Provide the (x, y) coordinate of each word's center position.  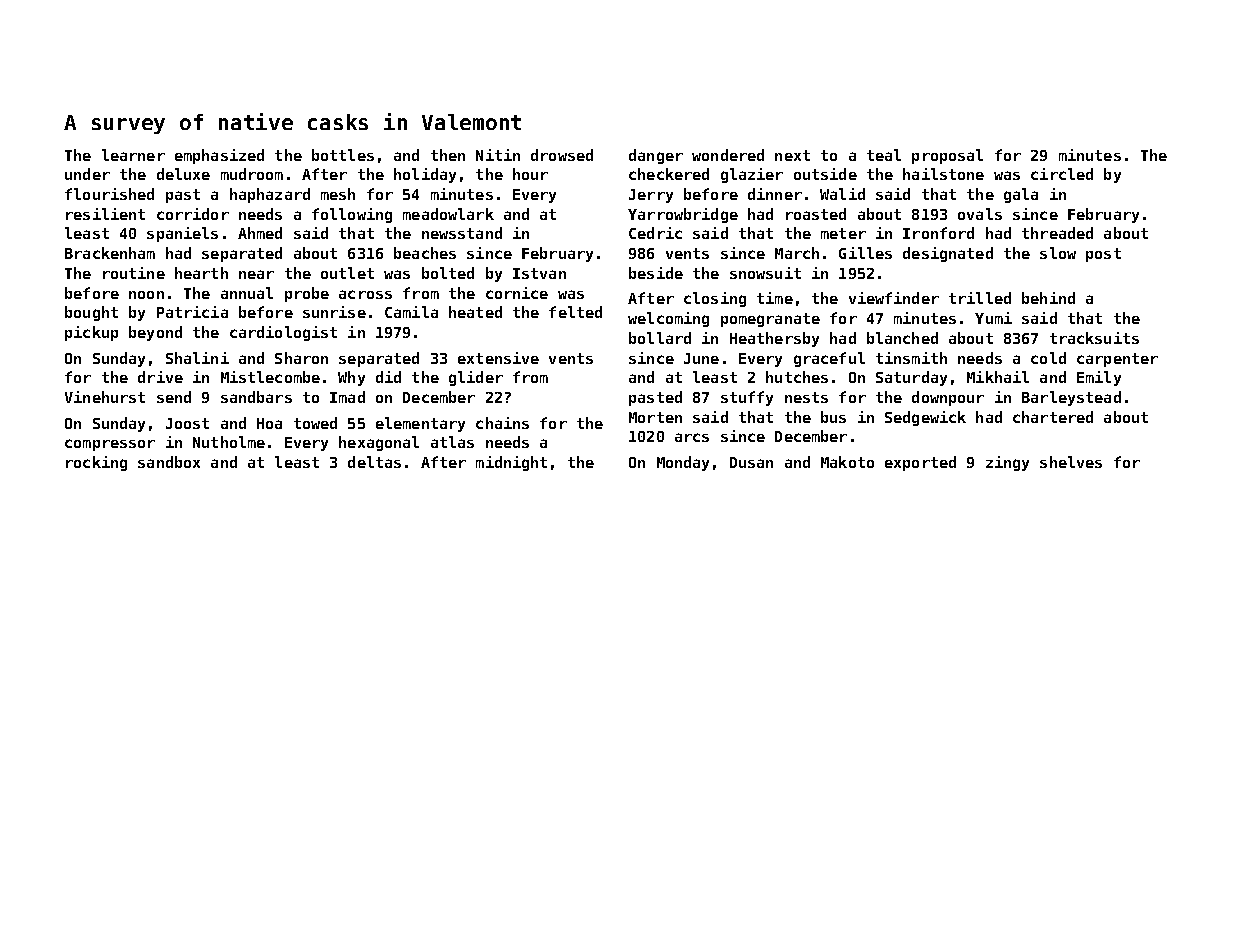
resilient (105, 214)
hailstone (943, 174)
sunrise (334, 312)
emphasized (219, 156)
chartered (1053, 417)
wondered (728, 155)
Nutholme (229, 442)
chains (502, 423)
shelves (1071, 462)
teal (884, 155)
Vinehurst (105, 397)
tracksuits (1094, 338)
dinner (775, 194)
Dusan (751, 462)
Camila (411, 312)
